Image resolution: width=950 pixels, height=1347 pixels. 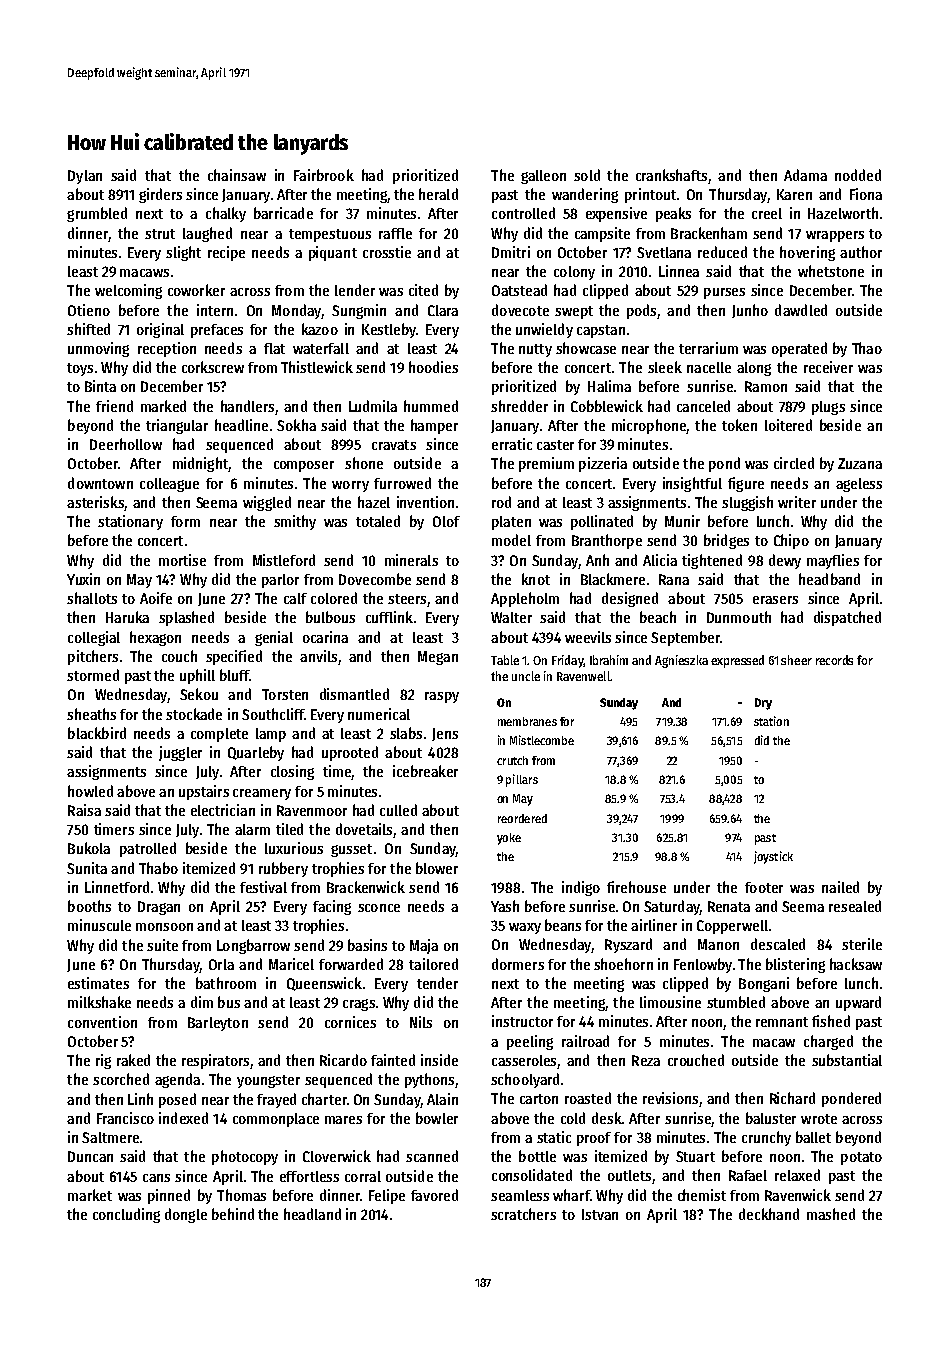 What do you see at coordinates (834, 660) in the screenshot?
I see `records` at bounding box center [834, 660].
